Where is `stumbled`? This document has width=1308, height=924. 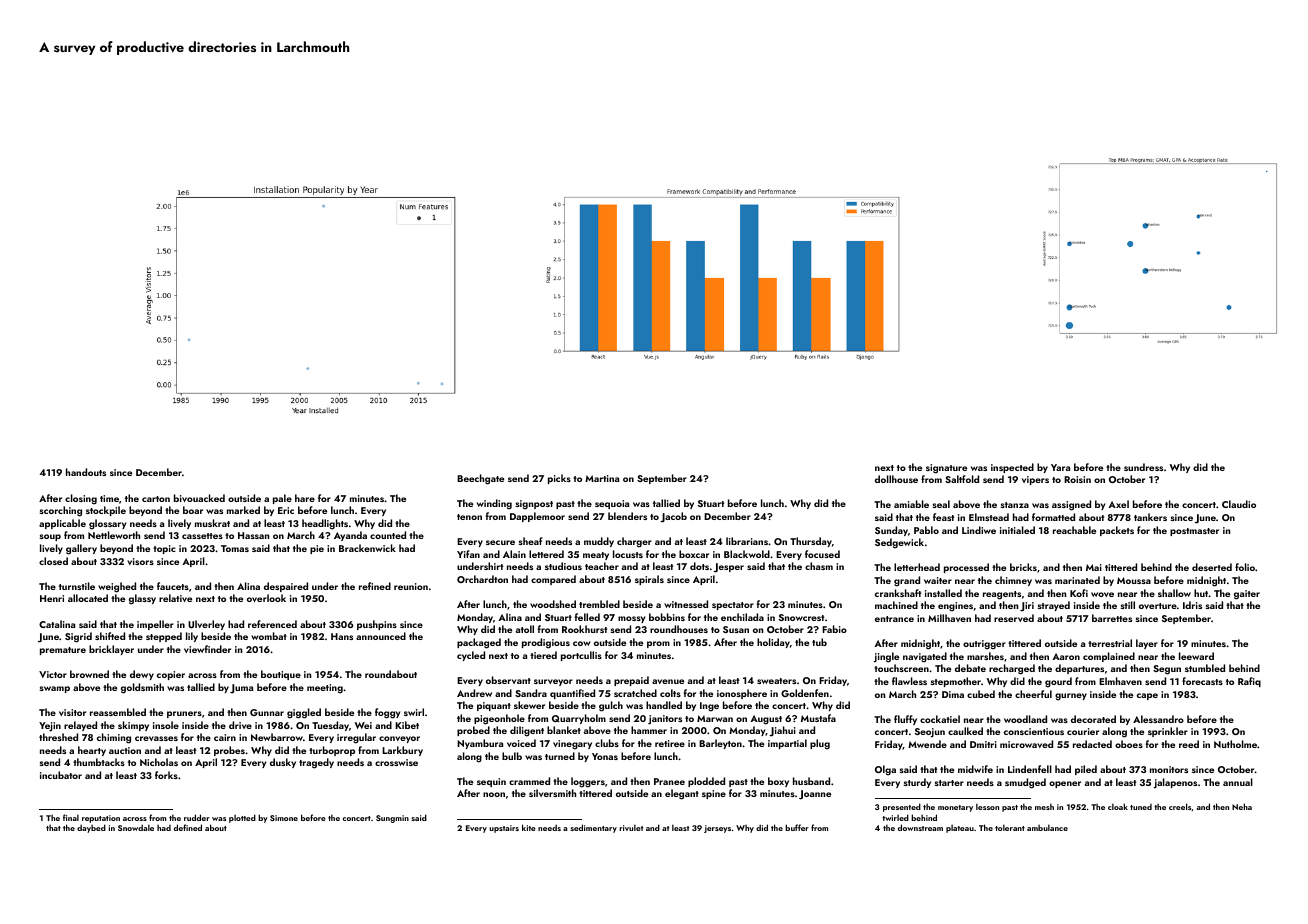 stumbled is located at coordinates (1205, 668).
